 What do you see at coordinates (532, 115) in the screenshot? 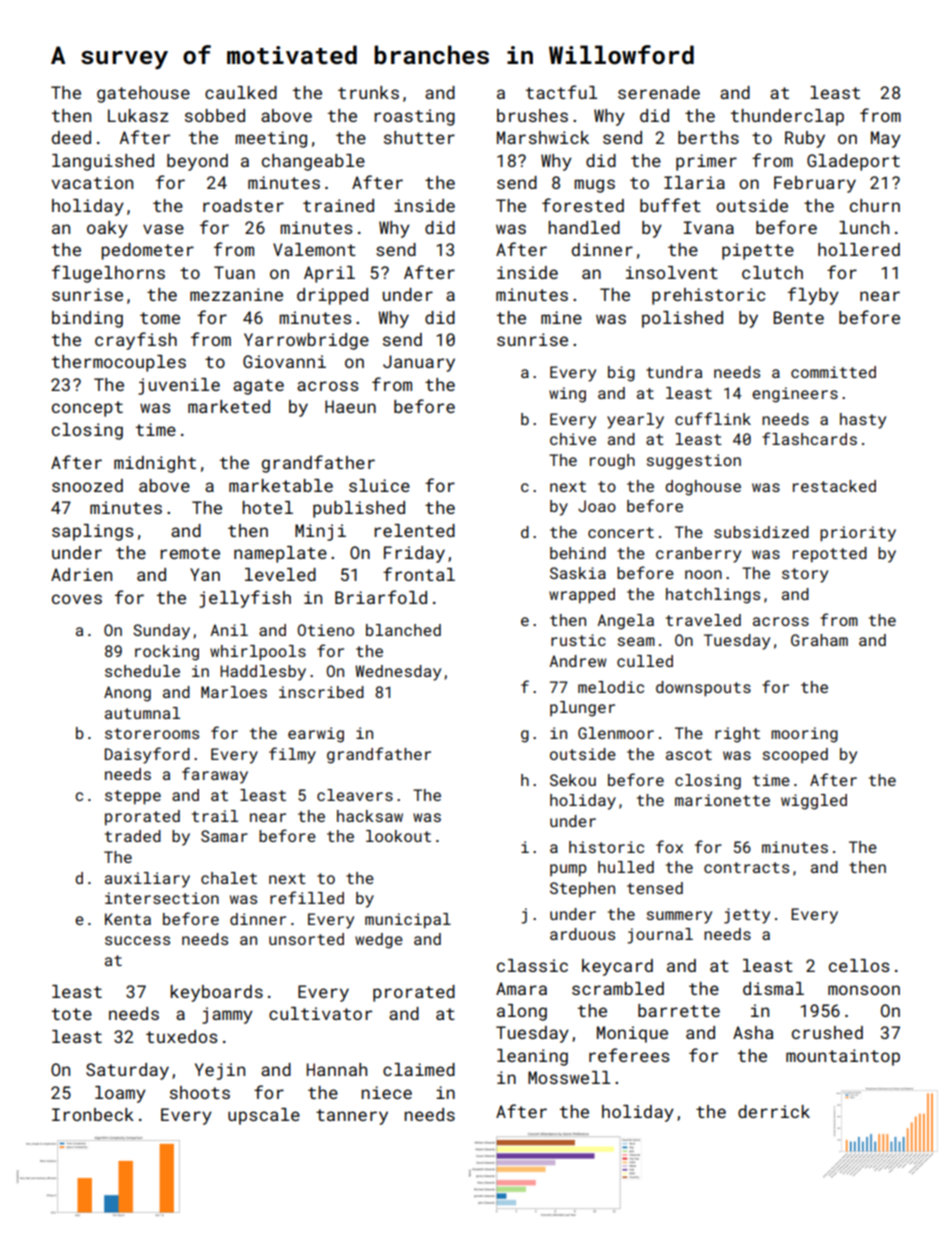
I see `brushes` at bounding box center [532, 115].
